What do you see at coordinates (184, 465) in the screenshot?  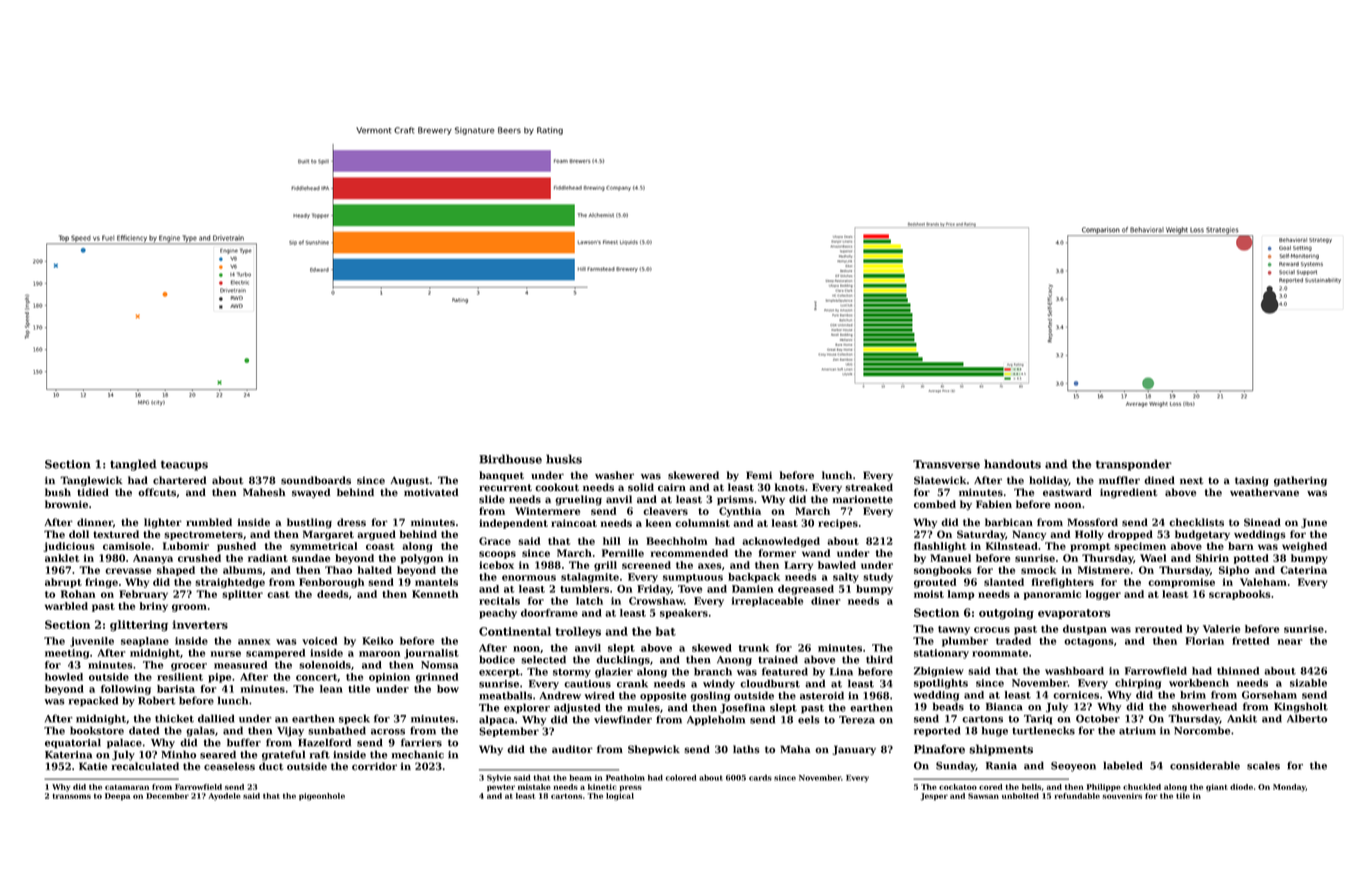 I see `teacups` at bounding box center [184, 465].
